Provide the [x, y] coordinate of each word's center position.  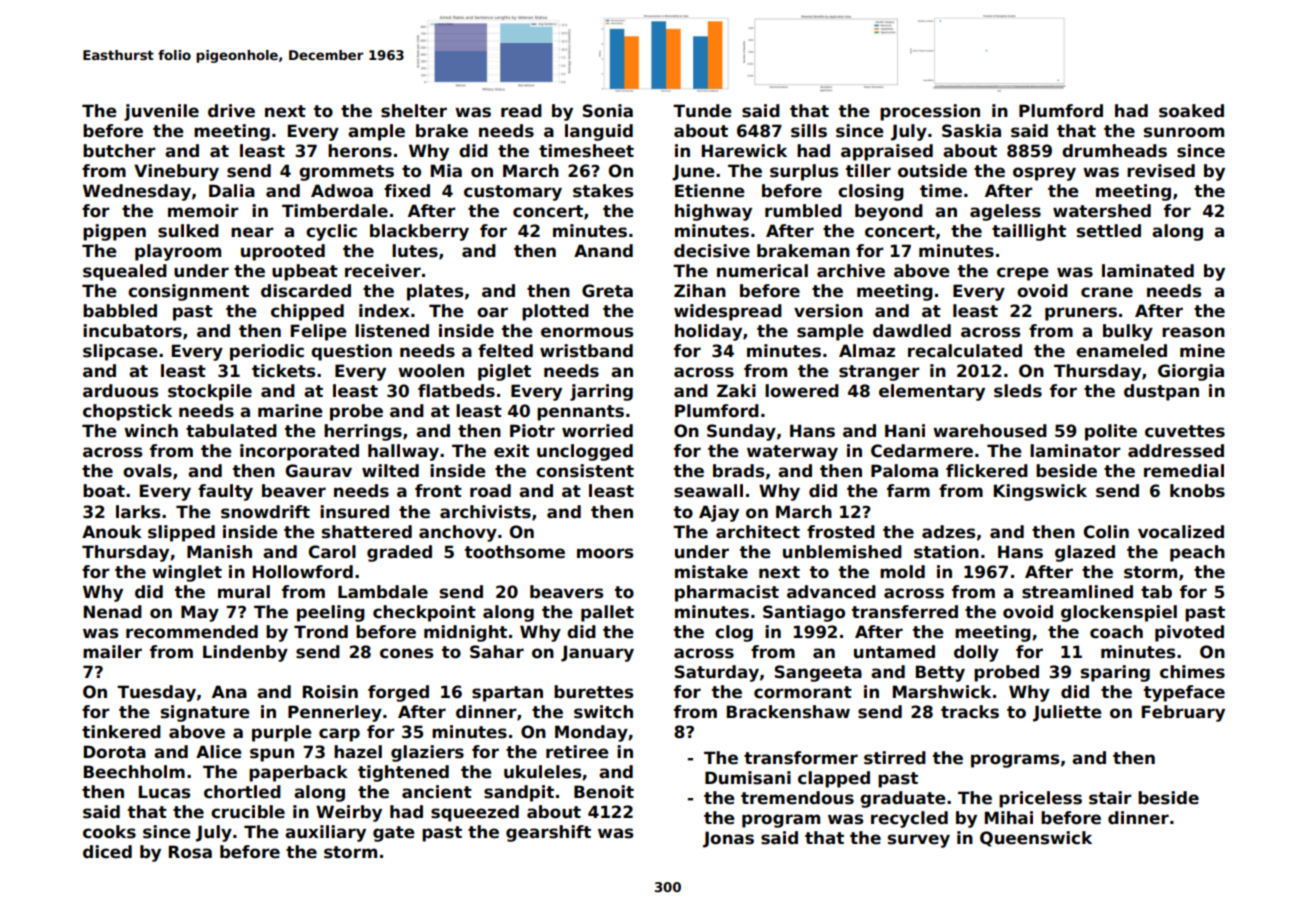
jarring [601, 392]
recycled [909, 819]
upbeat [305, 272]
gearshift [548, 833]
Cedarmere [922, 451]
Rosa [190, 852]
